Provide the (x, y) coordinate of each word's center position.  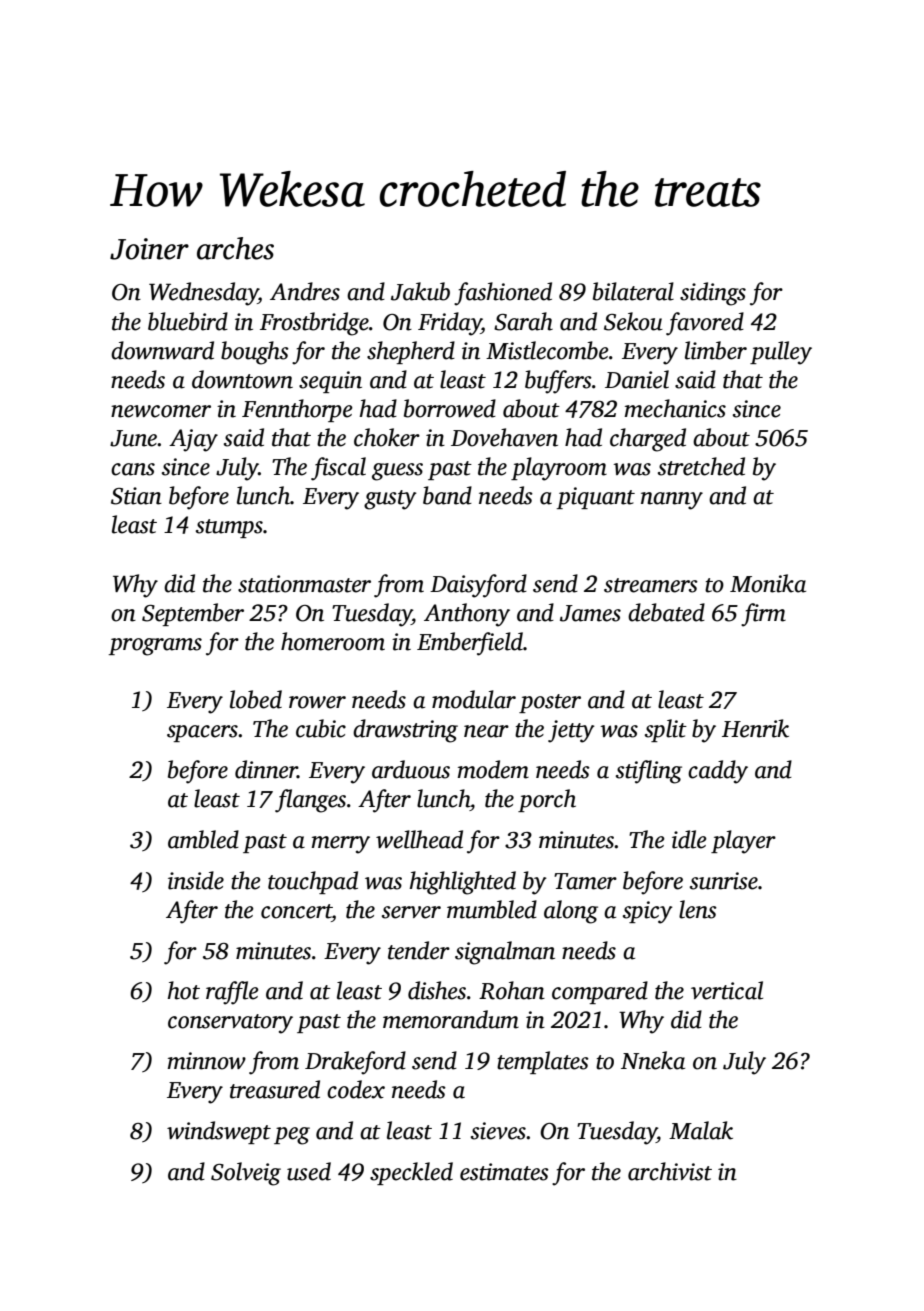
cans (133, 469)
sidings (713, 294)
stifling (649, 772)
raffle (232, 993)
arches (235, 248)
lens (698, 909)
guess (397, 472)
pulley (781, 353)
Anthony (467, 615)
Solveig (246, 1174)
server (411, 912)
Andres (305, 291)
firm (763, 615)
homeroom (333, 641)
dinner (266, 769)
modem (493, 769)
